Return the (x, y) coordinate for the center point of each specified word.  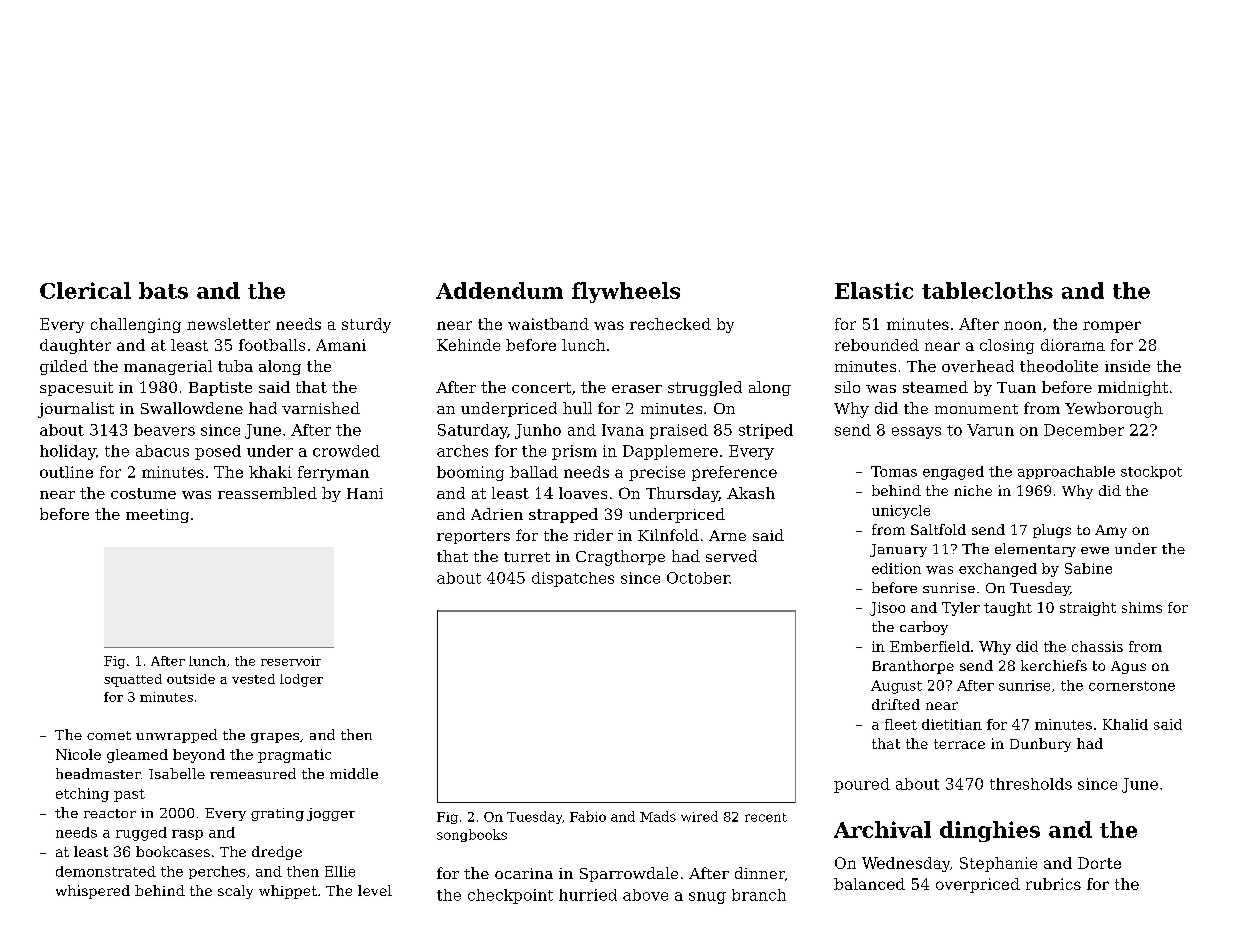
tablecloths (987, 290)
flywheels (626, 292)
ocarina (524, 873)
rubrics (1053, 884)
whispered (93, 892)
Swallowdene (192, 408)
